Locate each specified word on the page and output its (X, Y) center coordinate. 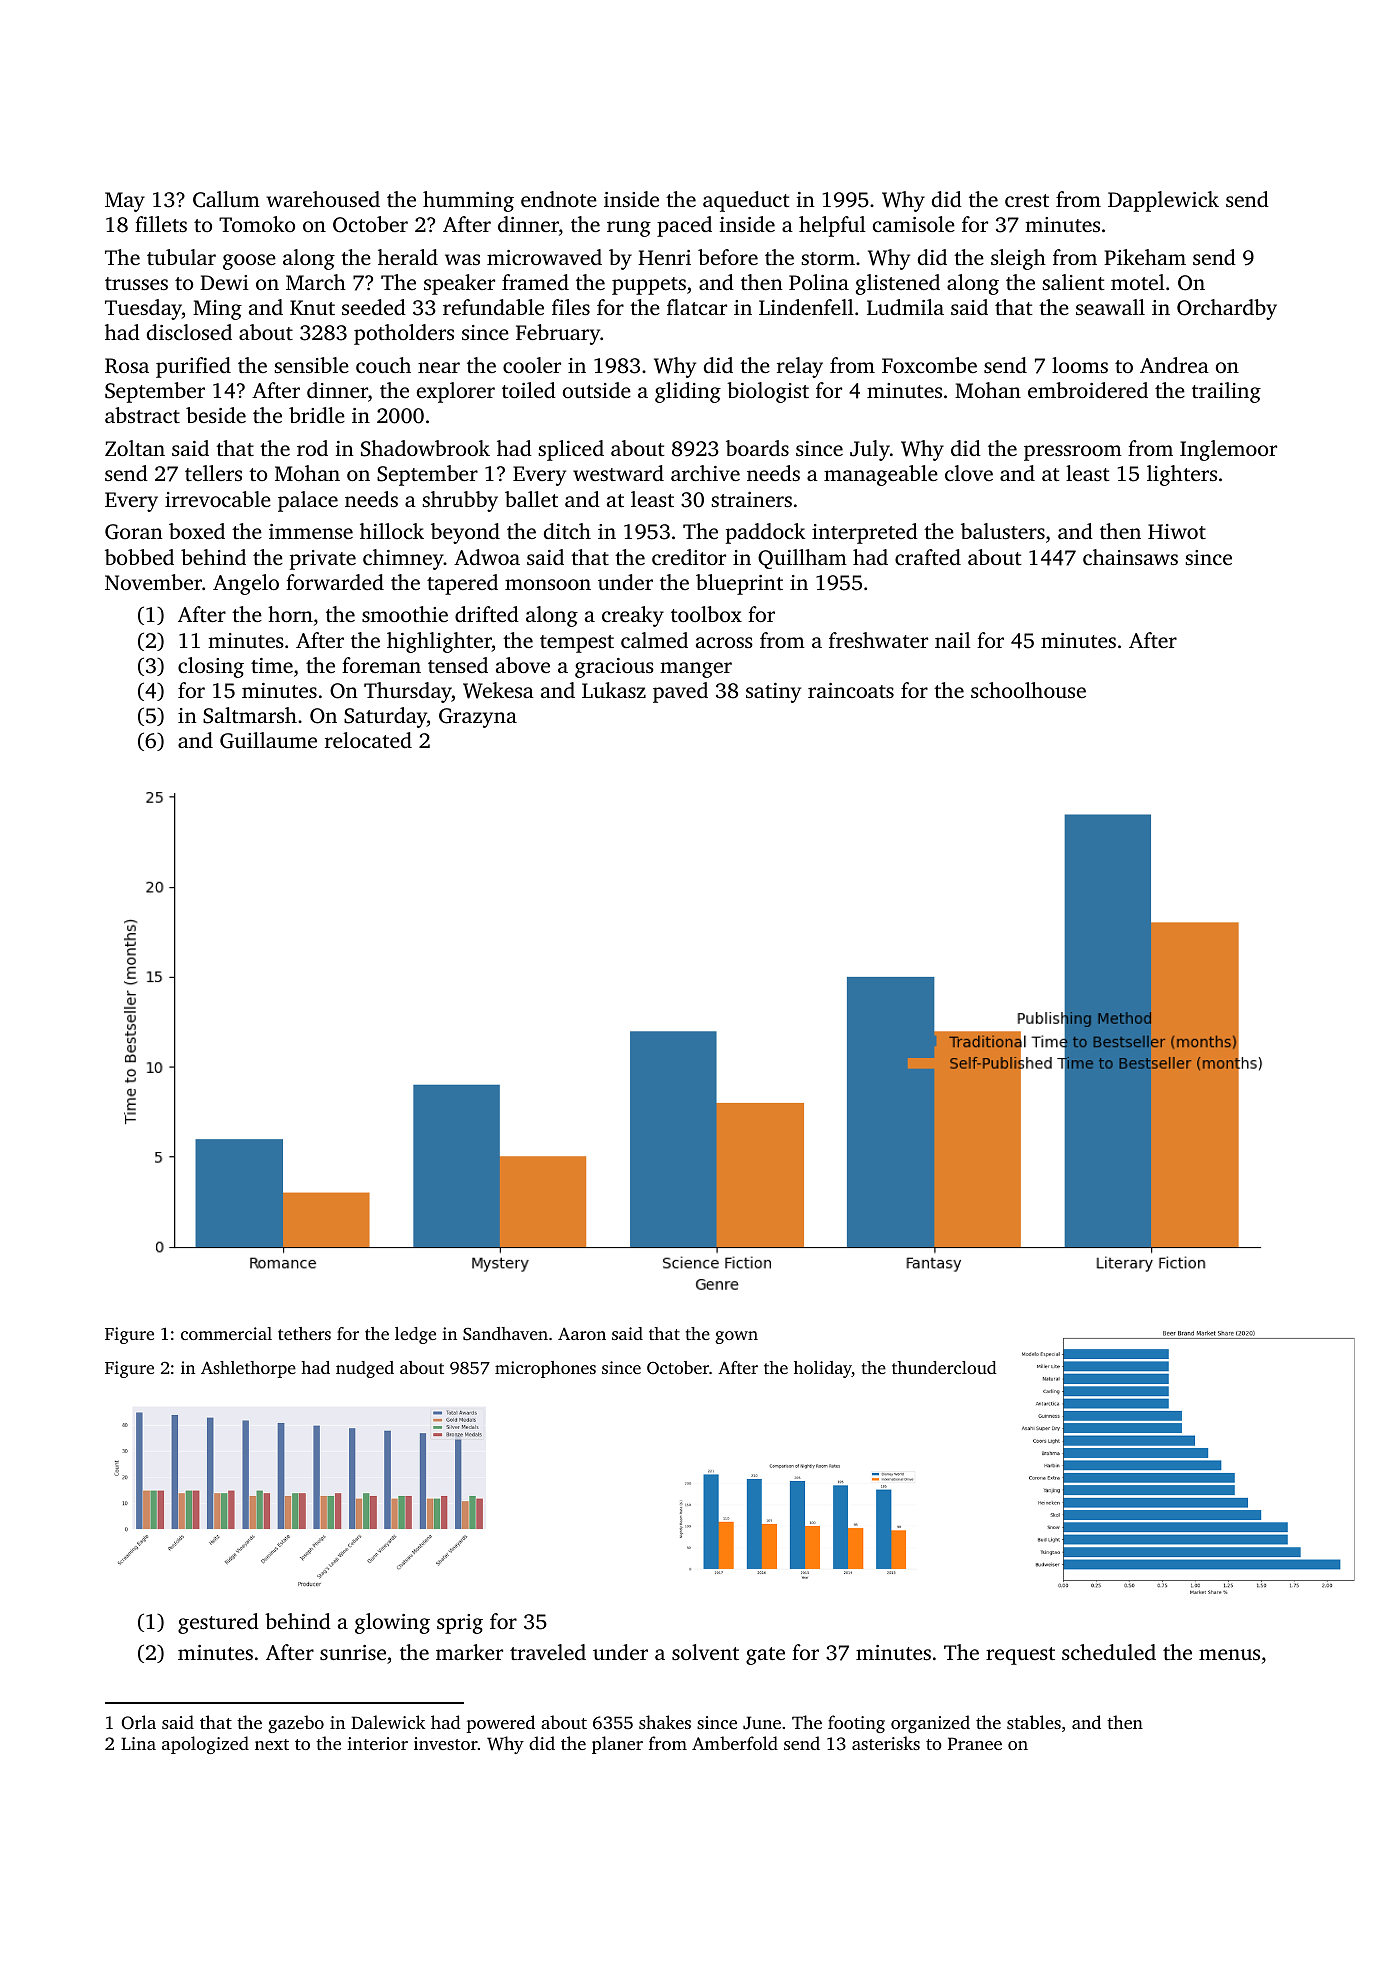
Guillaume (268, 740)
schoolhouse (1028, 690)
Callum (226, 199)
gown (736, 1337)
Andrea (1174, 365)
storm (828, 258)
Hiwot (1177, 531)
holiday (823, 1369)
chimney (403, 559)
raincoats (851, 690)
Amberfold (735, 1743)
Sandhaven (505, 1334)
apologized (205, 1745)
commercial (226, 1333)
